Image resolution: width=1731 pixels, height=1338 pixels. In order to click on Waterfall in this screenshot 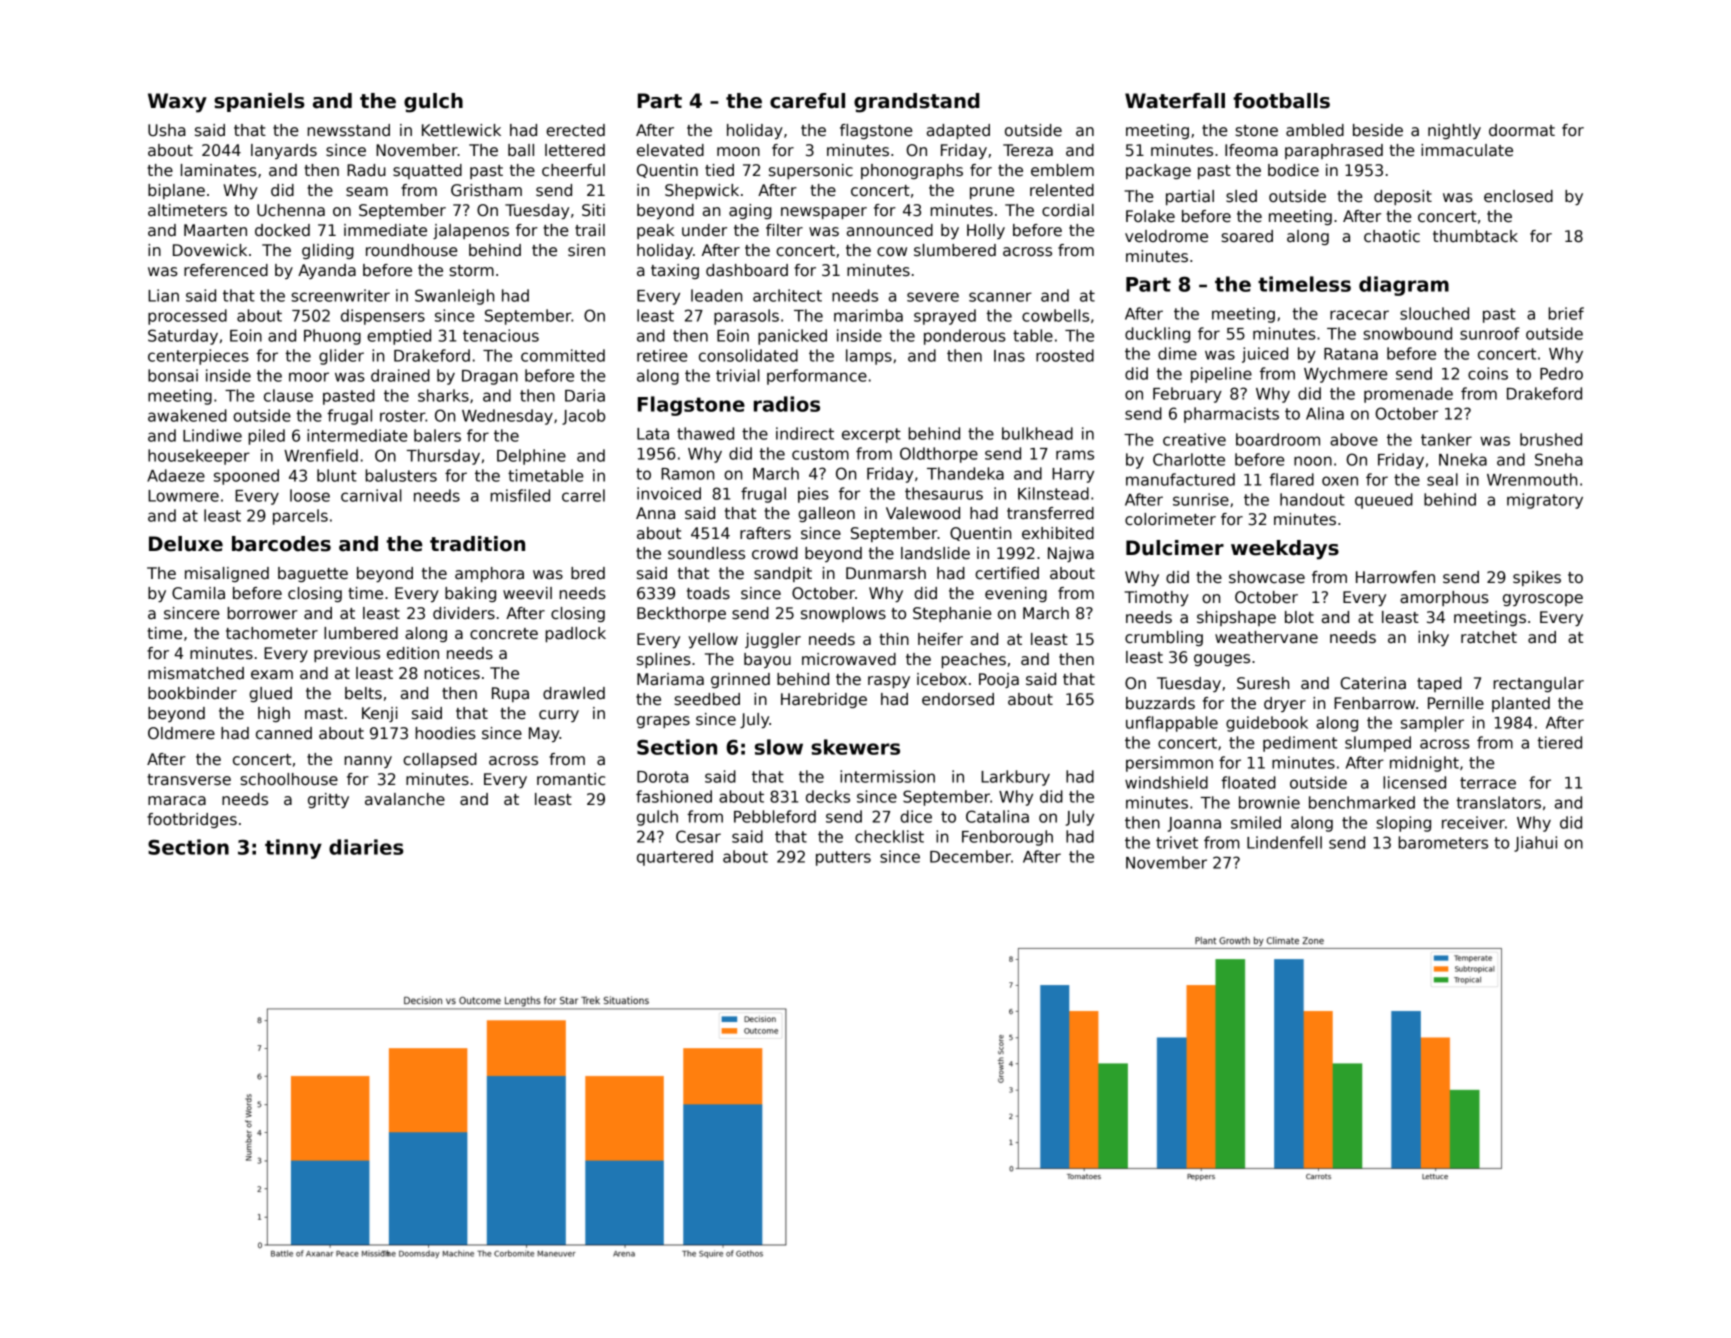, I will do `click(1175, 101)`.
